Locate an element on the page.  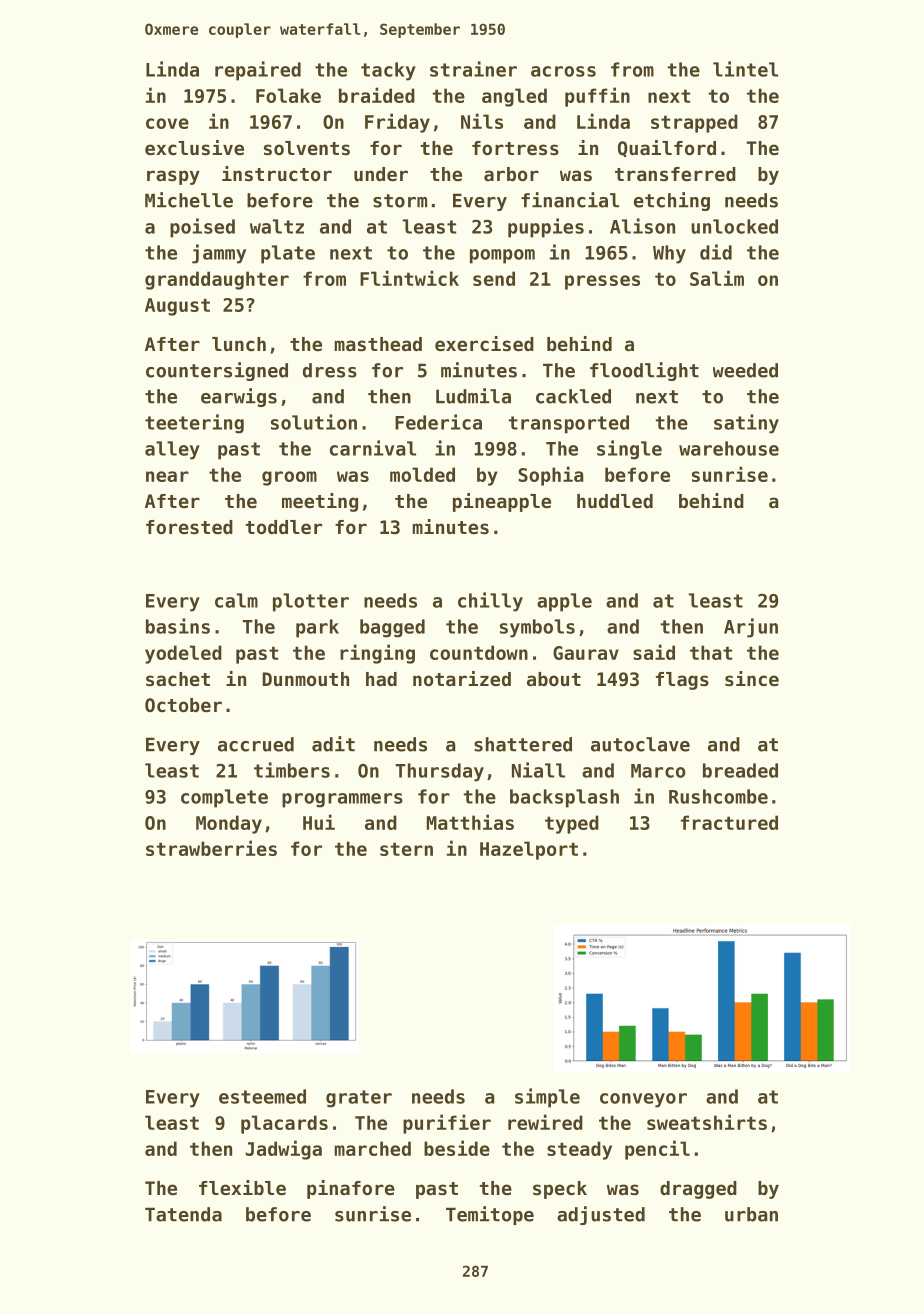
strapped is located at coordinates (694, 123).
